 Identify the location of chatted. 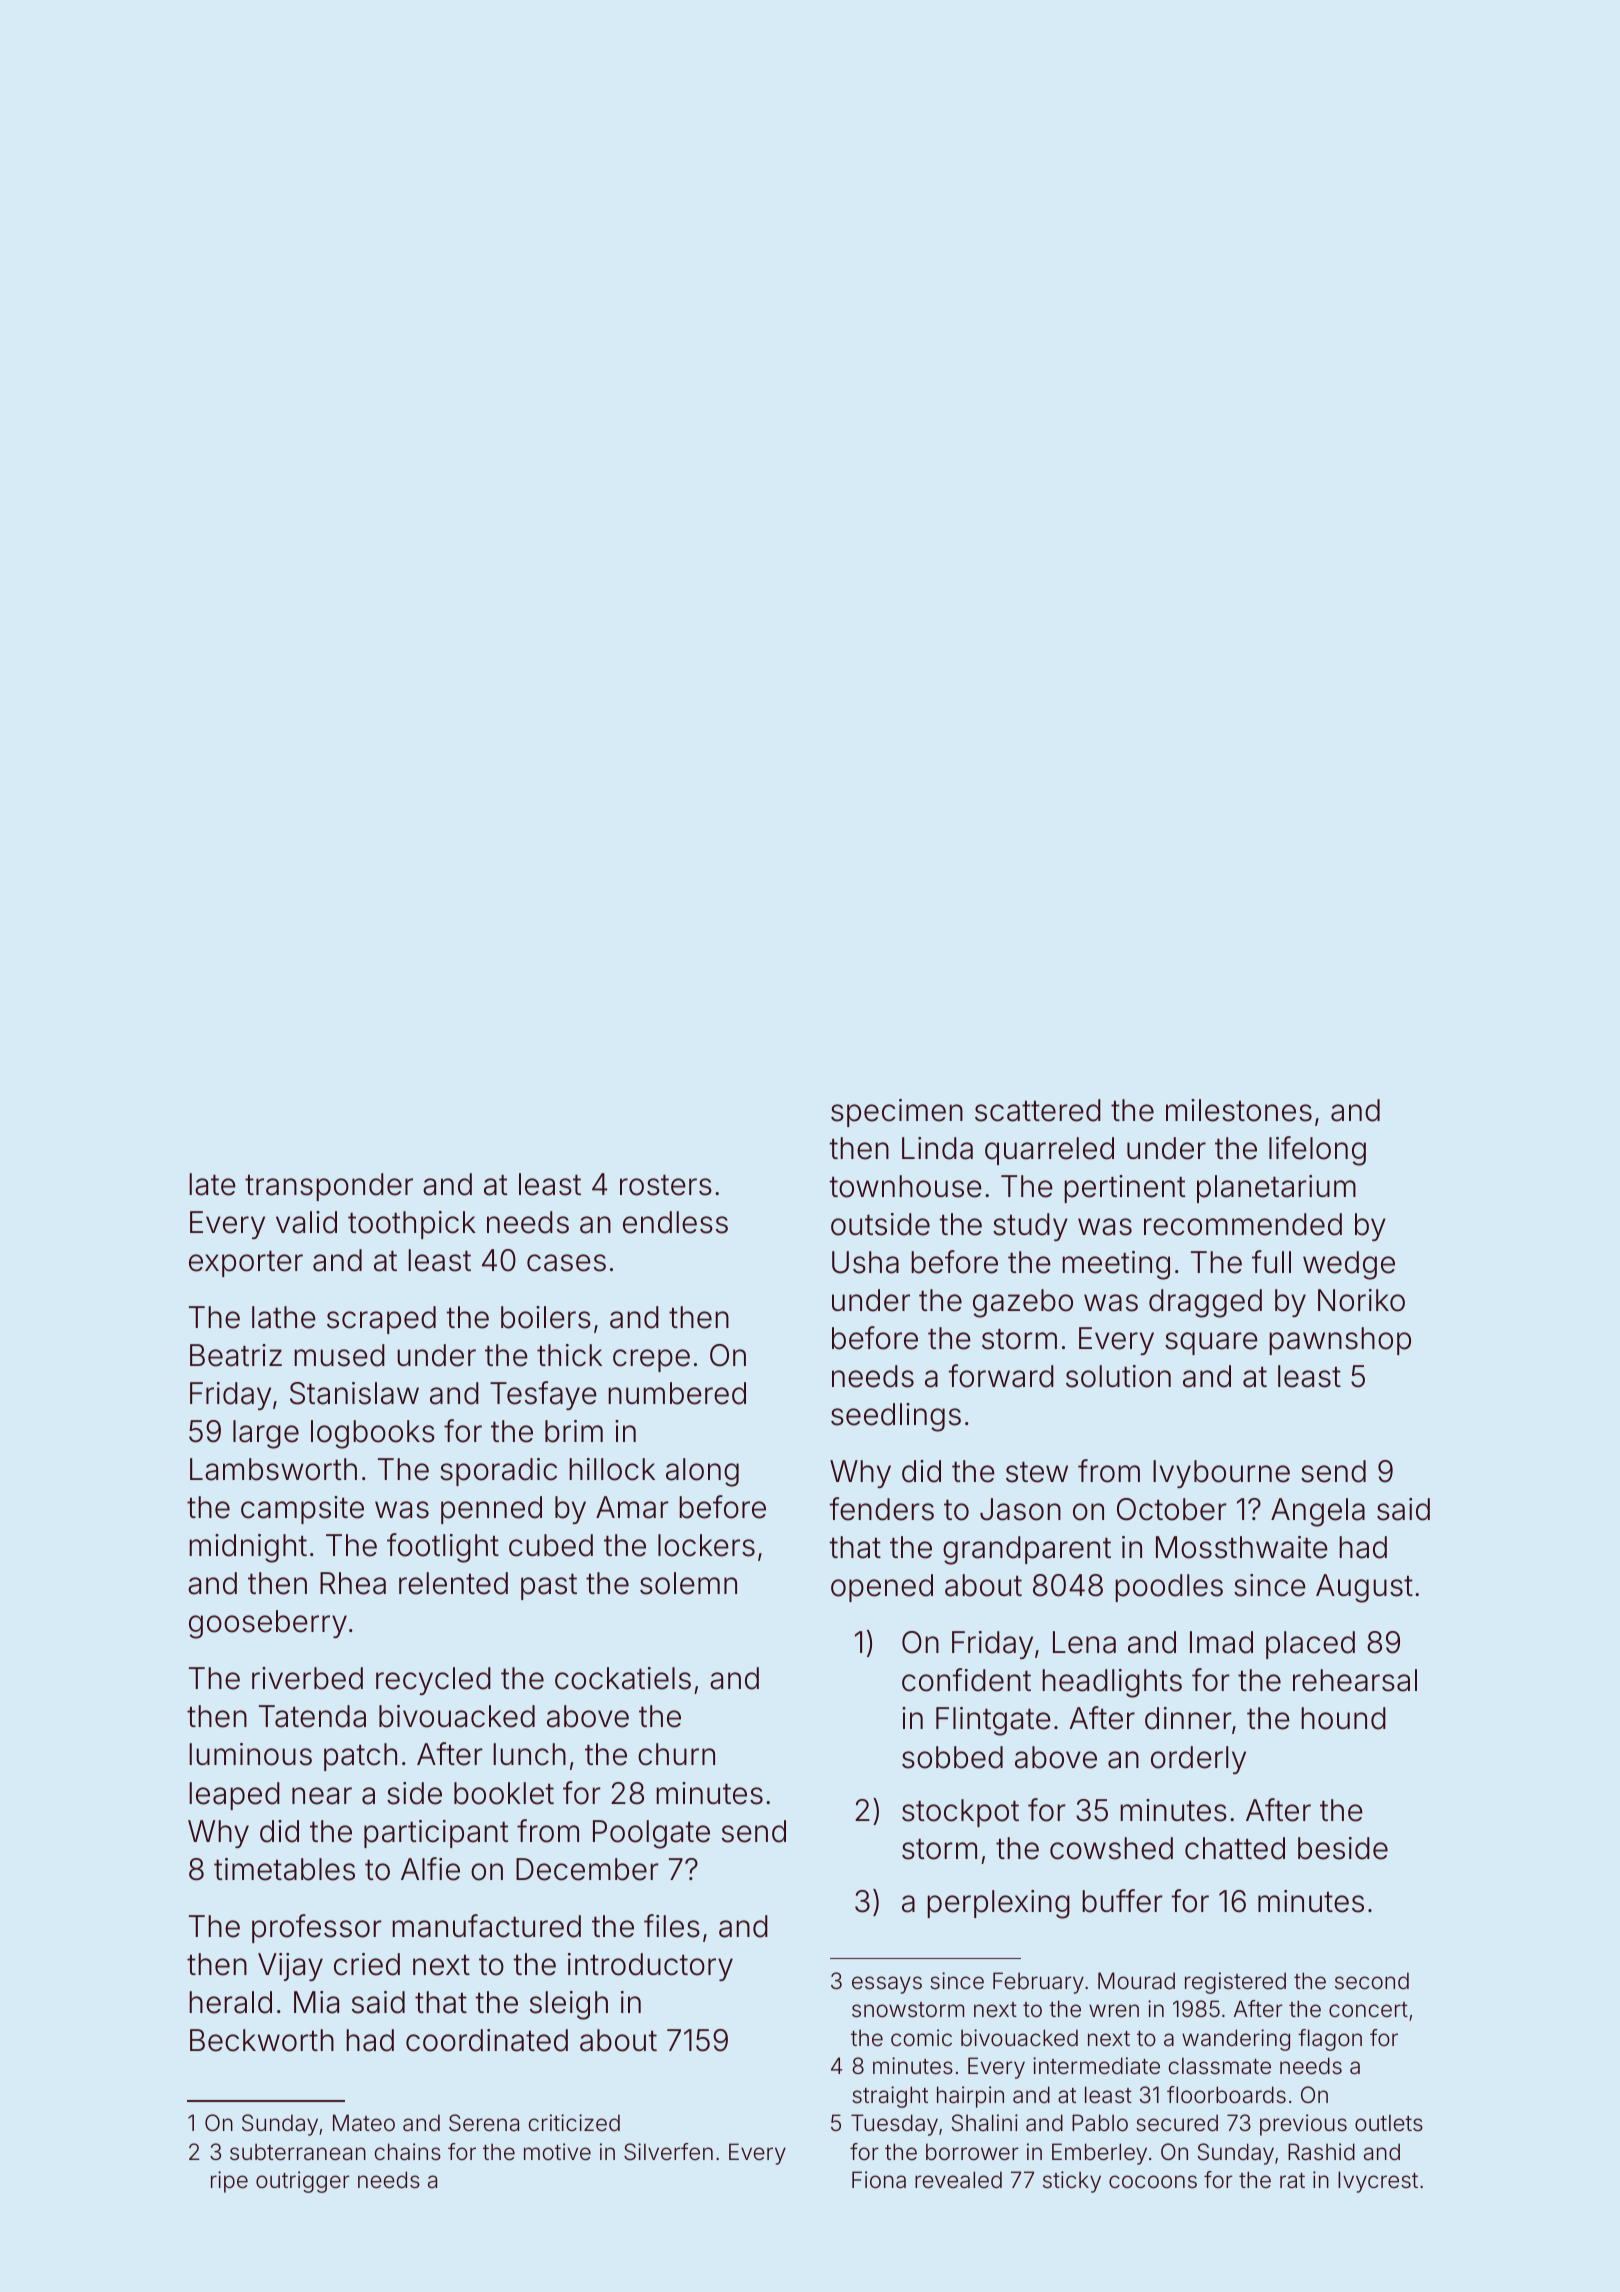
(1235, 1848).
